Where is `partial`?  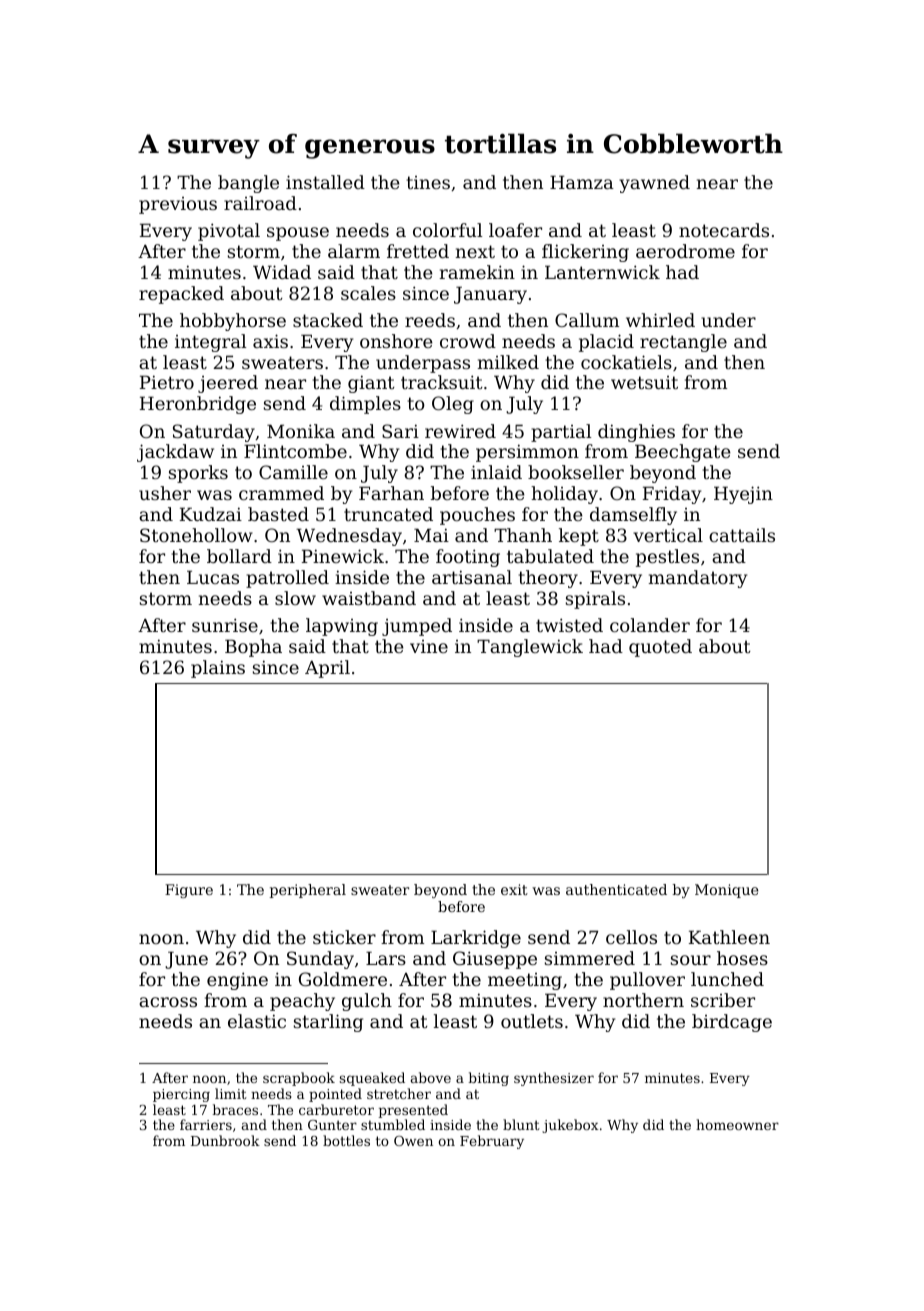 partial is located at coordinates (561, 433).
